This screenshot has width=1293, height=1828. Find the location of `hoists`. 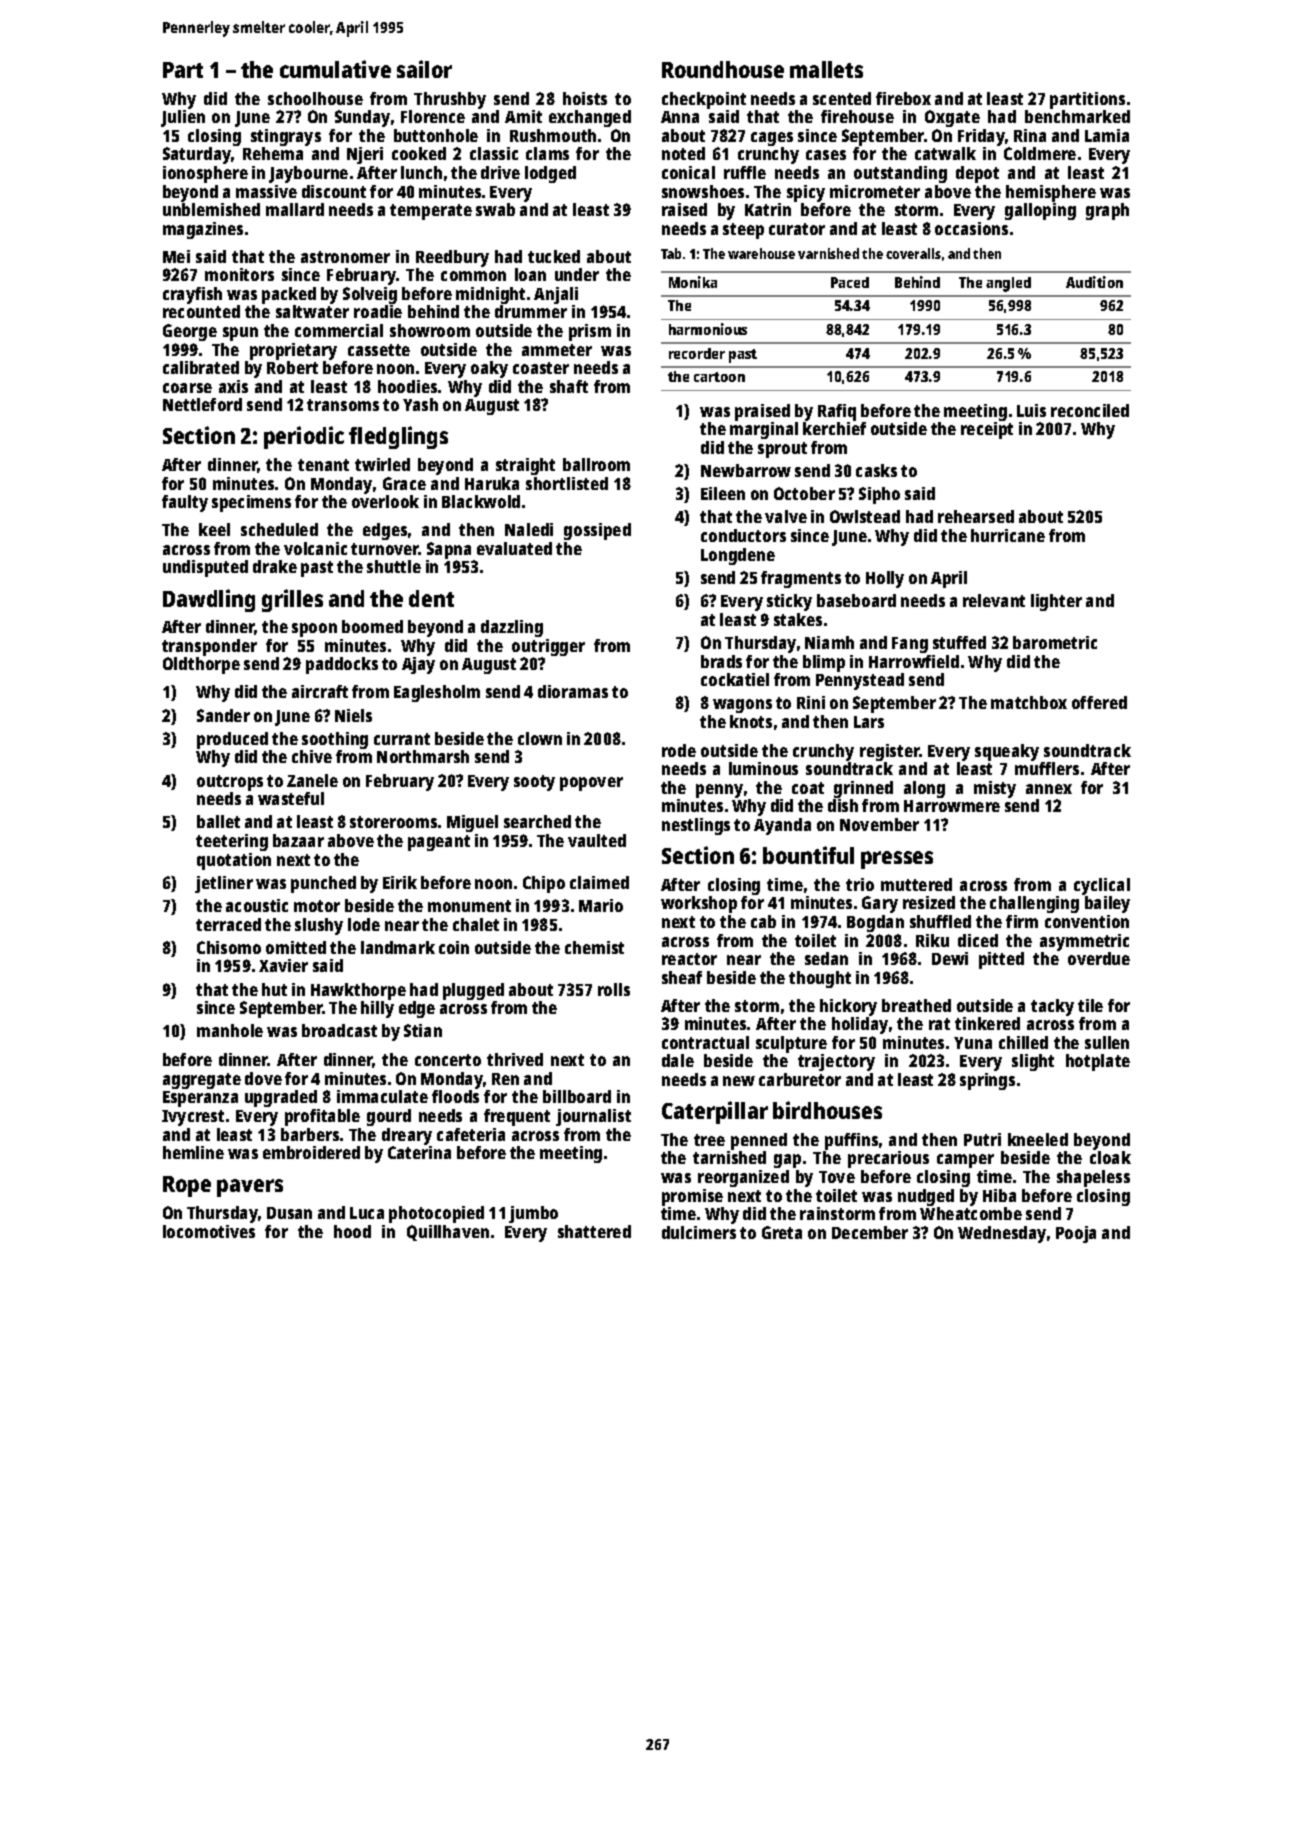

hoists is located at coordinates (585, 98).
